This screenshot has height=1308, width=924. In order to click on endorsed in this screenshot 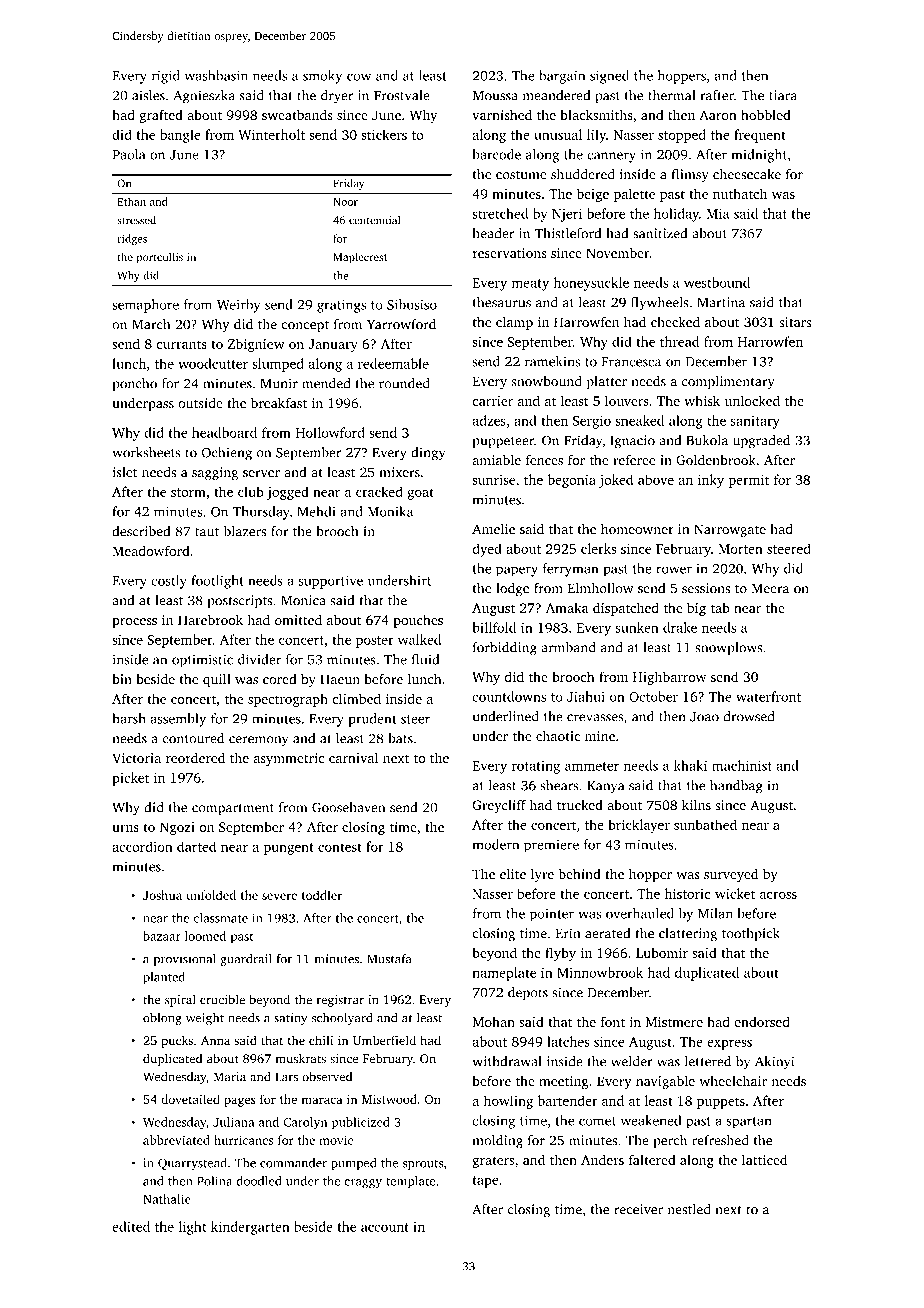, I will do `click(762, 1021)`.
